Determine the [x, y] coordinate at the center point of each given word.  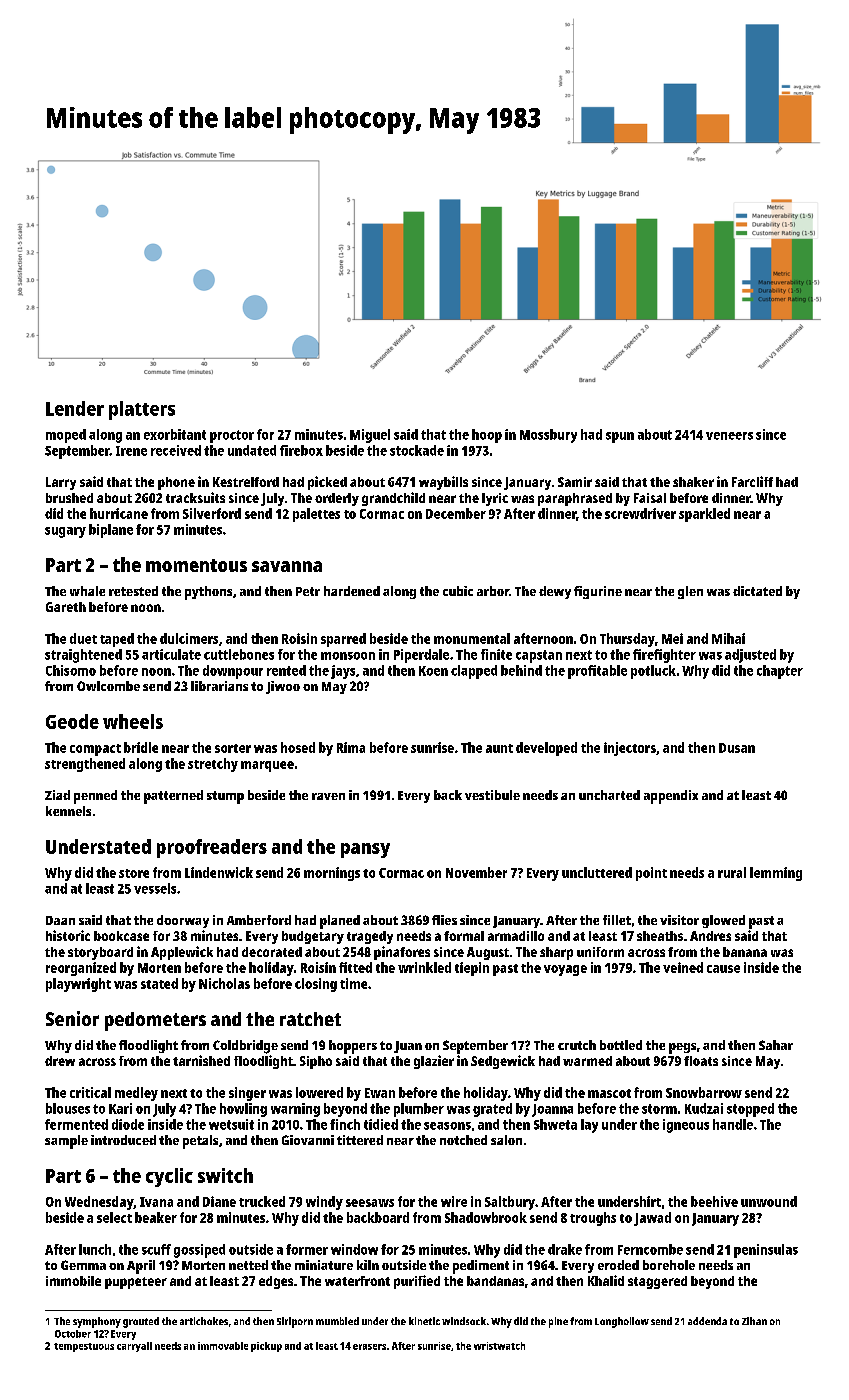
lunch [95, 1249]
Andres [710, 936]
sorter [233, 748]
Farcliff [752, 481]
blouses [68, 1108]
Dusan [737, 748]
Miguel [370, 436]
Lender [75, 408]
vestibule [492, 795]
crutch [577, 1045]
